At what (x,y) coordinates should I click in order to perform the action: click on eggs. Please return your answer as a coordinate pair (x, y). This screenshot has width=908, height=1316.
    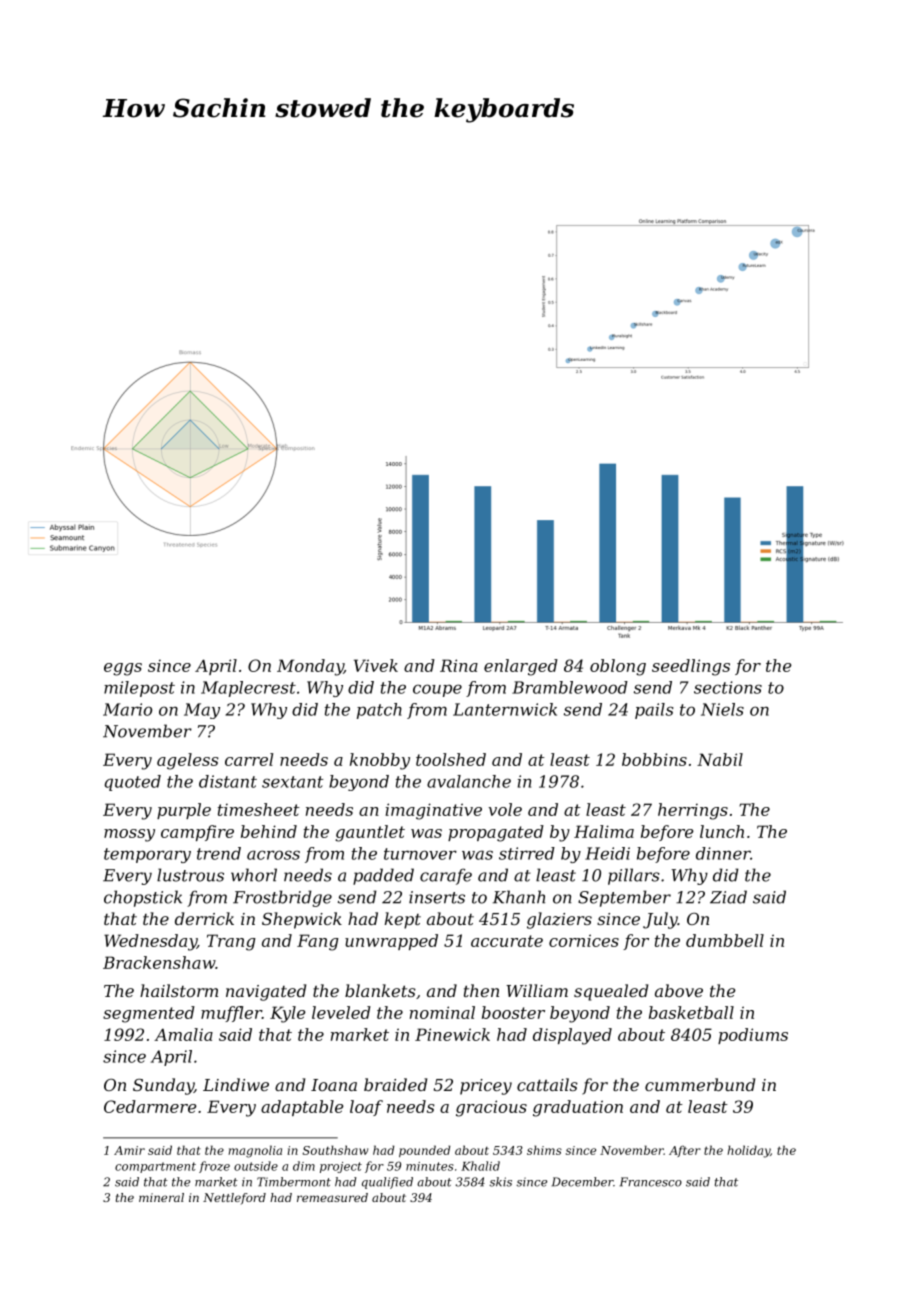
    Looking at the image, I should click on (123, 669).
